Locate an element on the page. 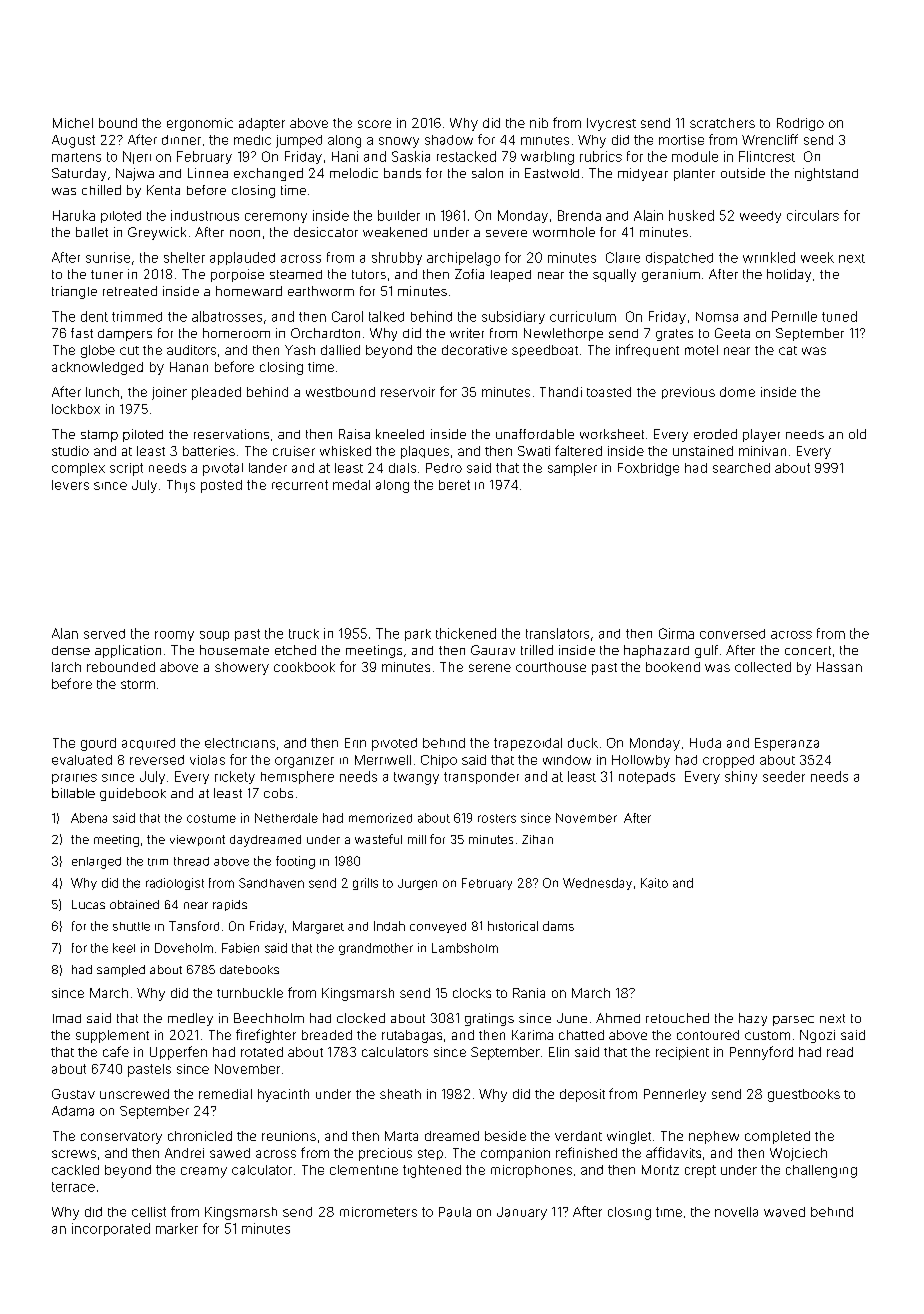 The image size is (924, 1314). grandmother is located at coordinates (376, 949).
